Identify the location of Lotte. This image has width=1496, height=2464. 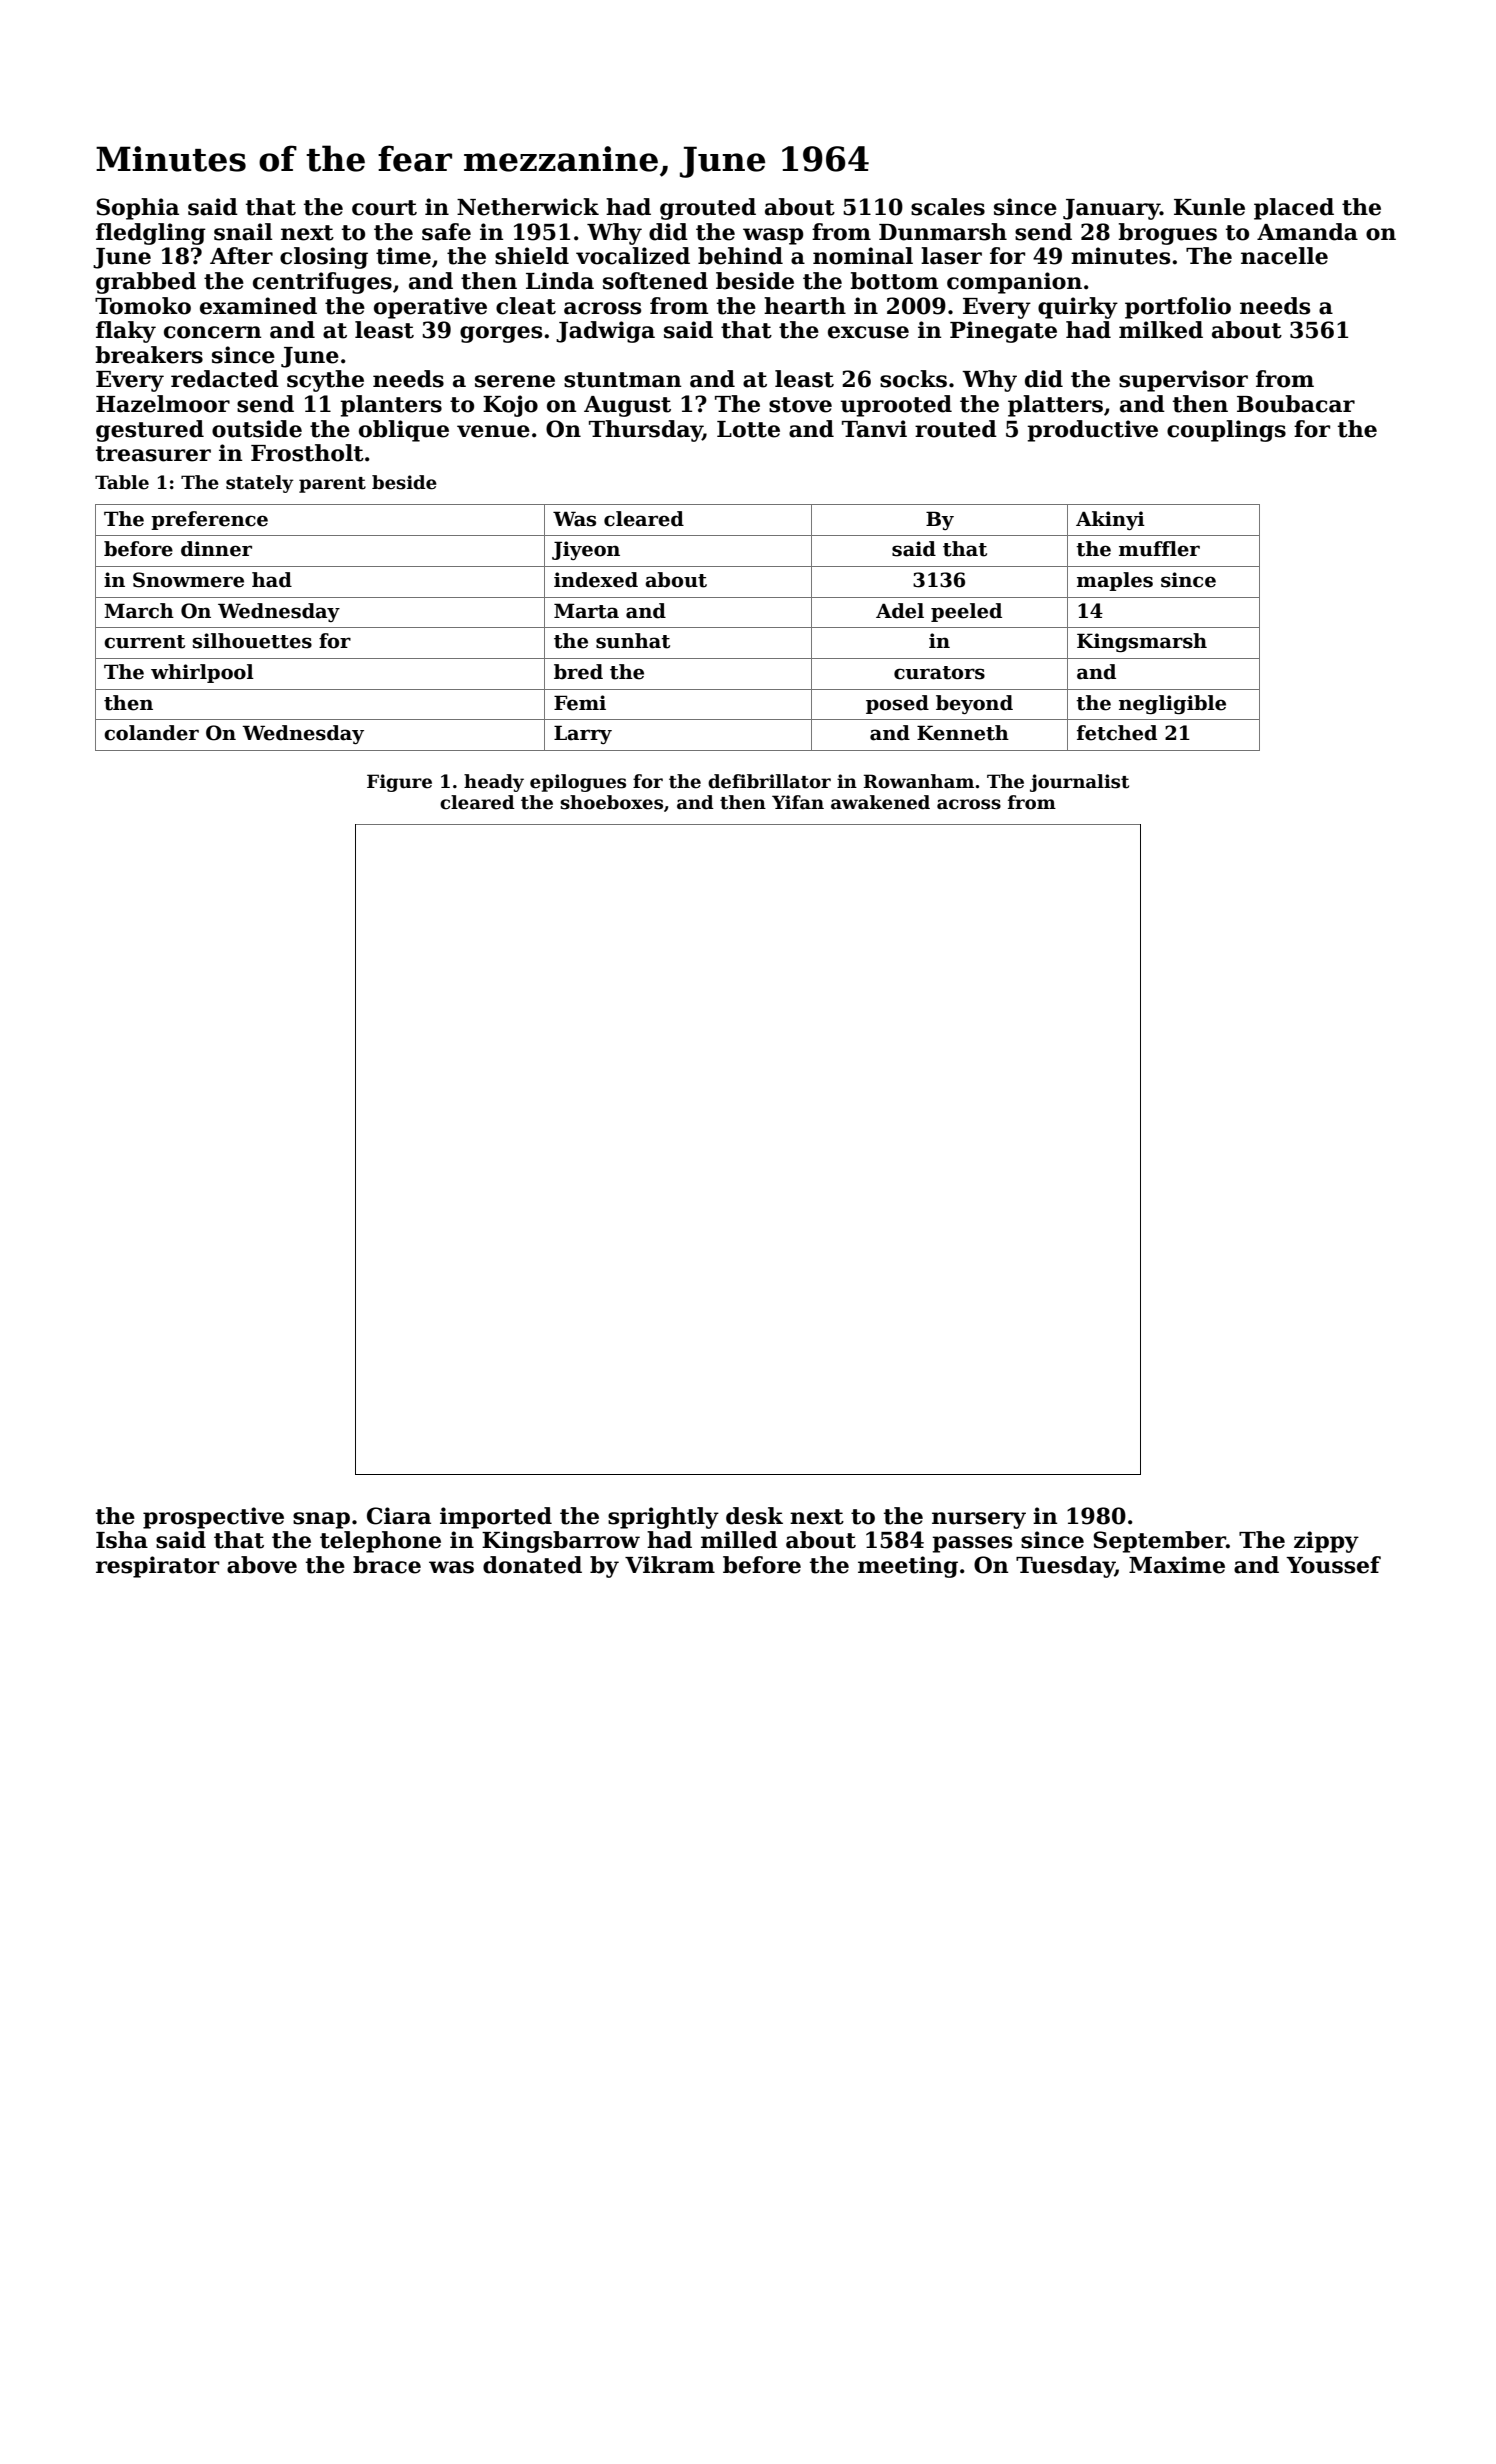
(748, 429).
